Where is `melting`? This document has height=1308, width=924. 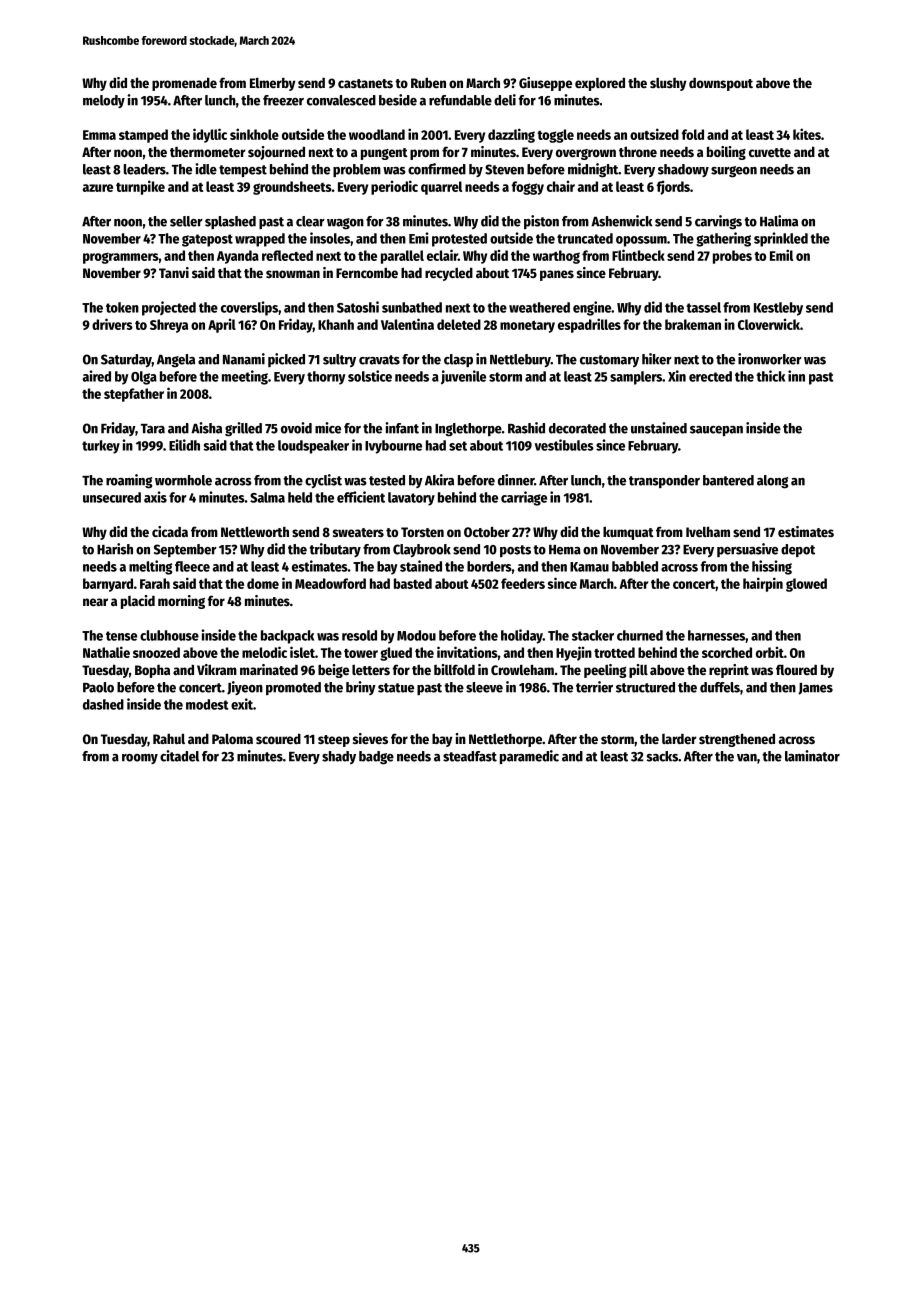
melting is located at coordinates (150, 567).
